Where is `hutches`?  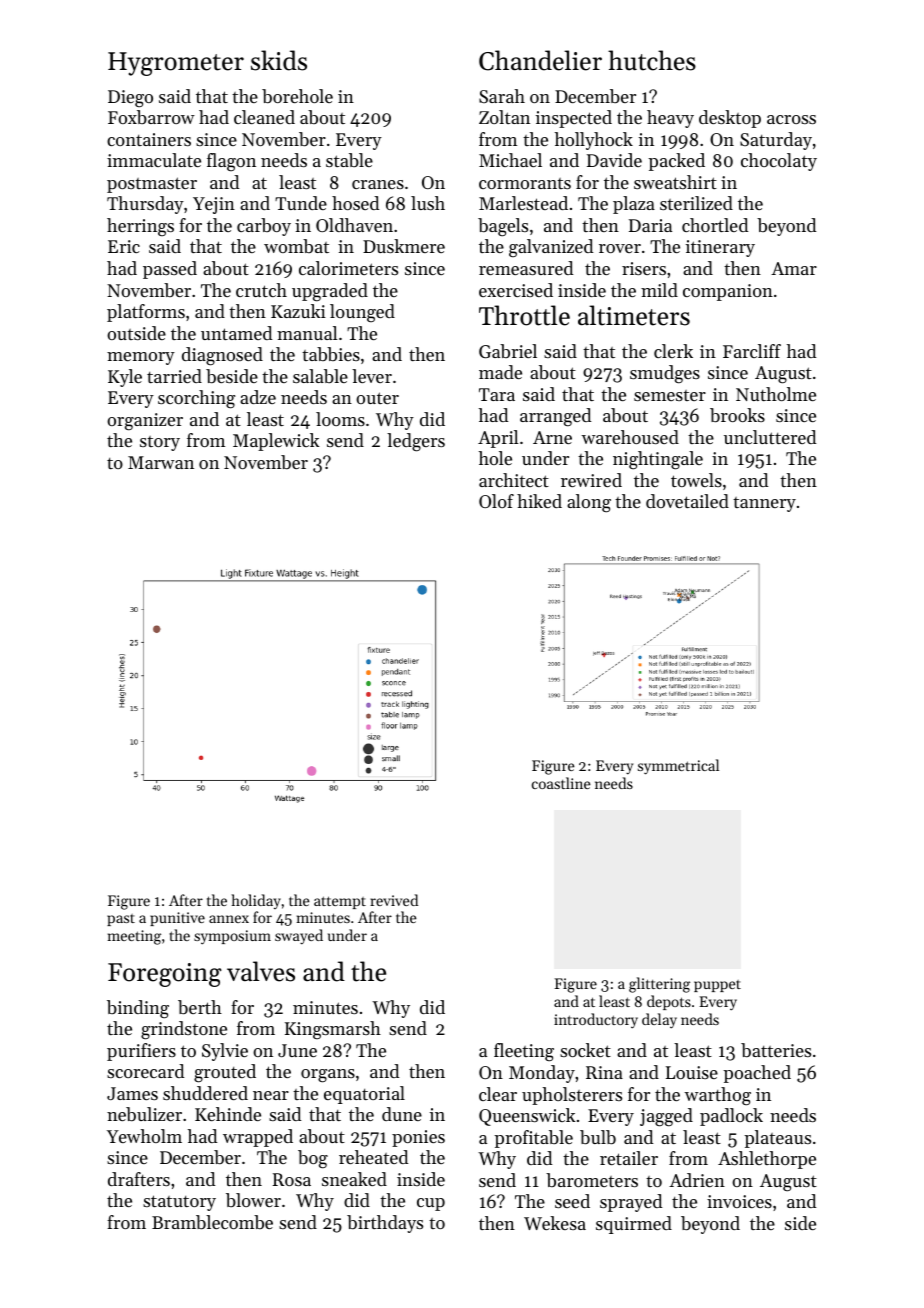
hutches is located at coordinates (652, 60).
